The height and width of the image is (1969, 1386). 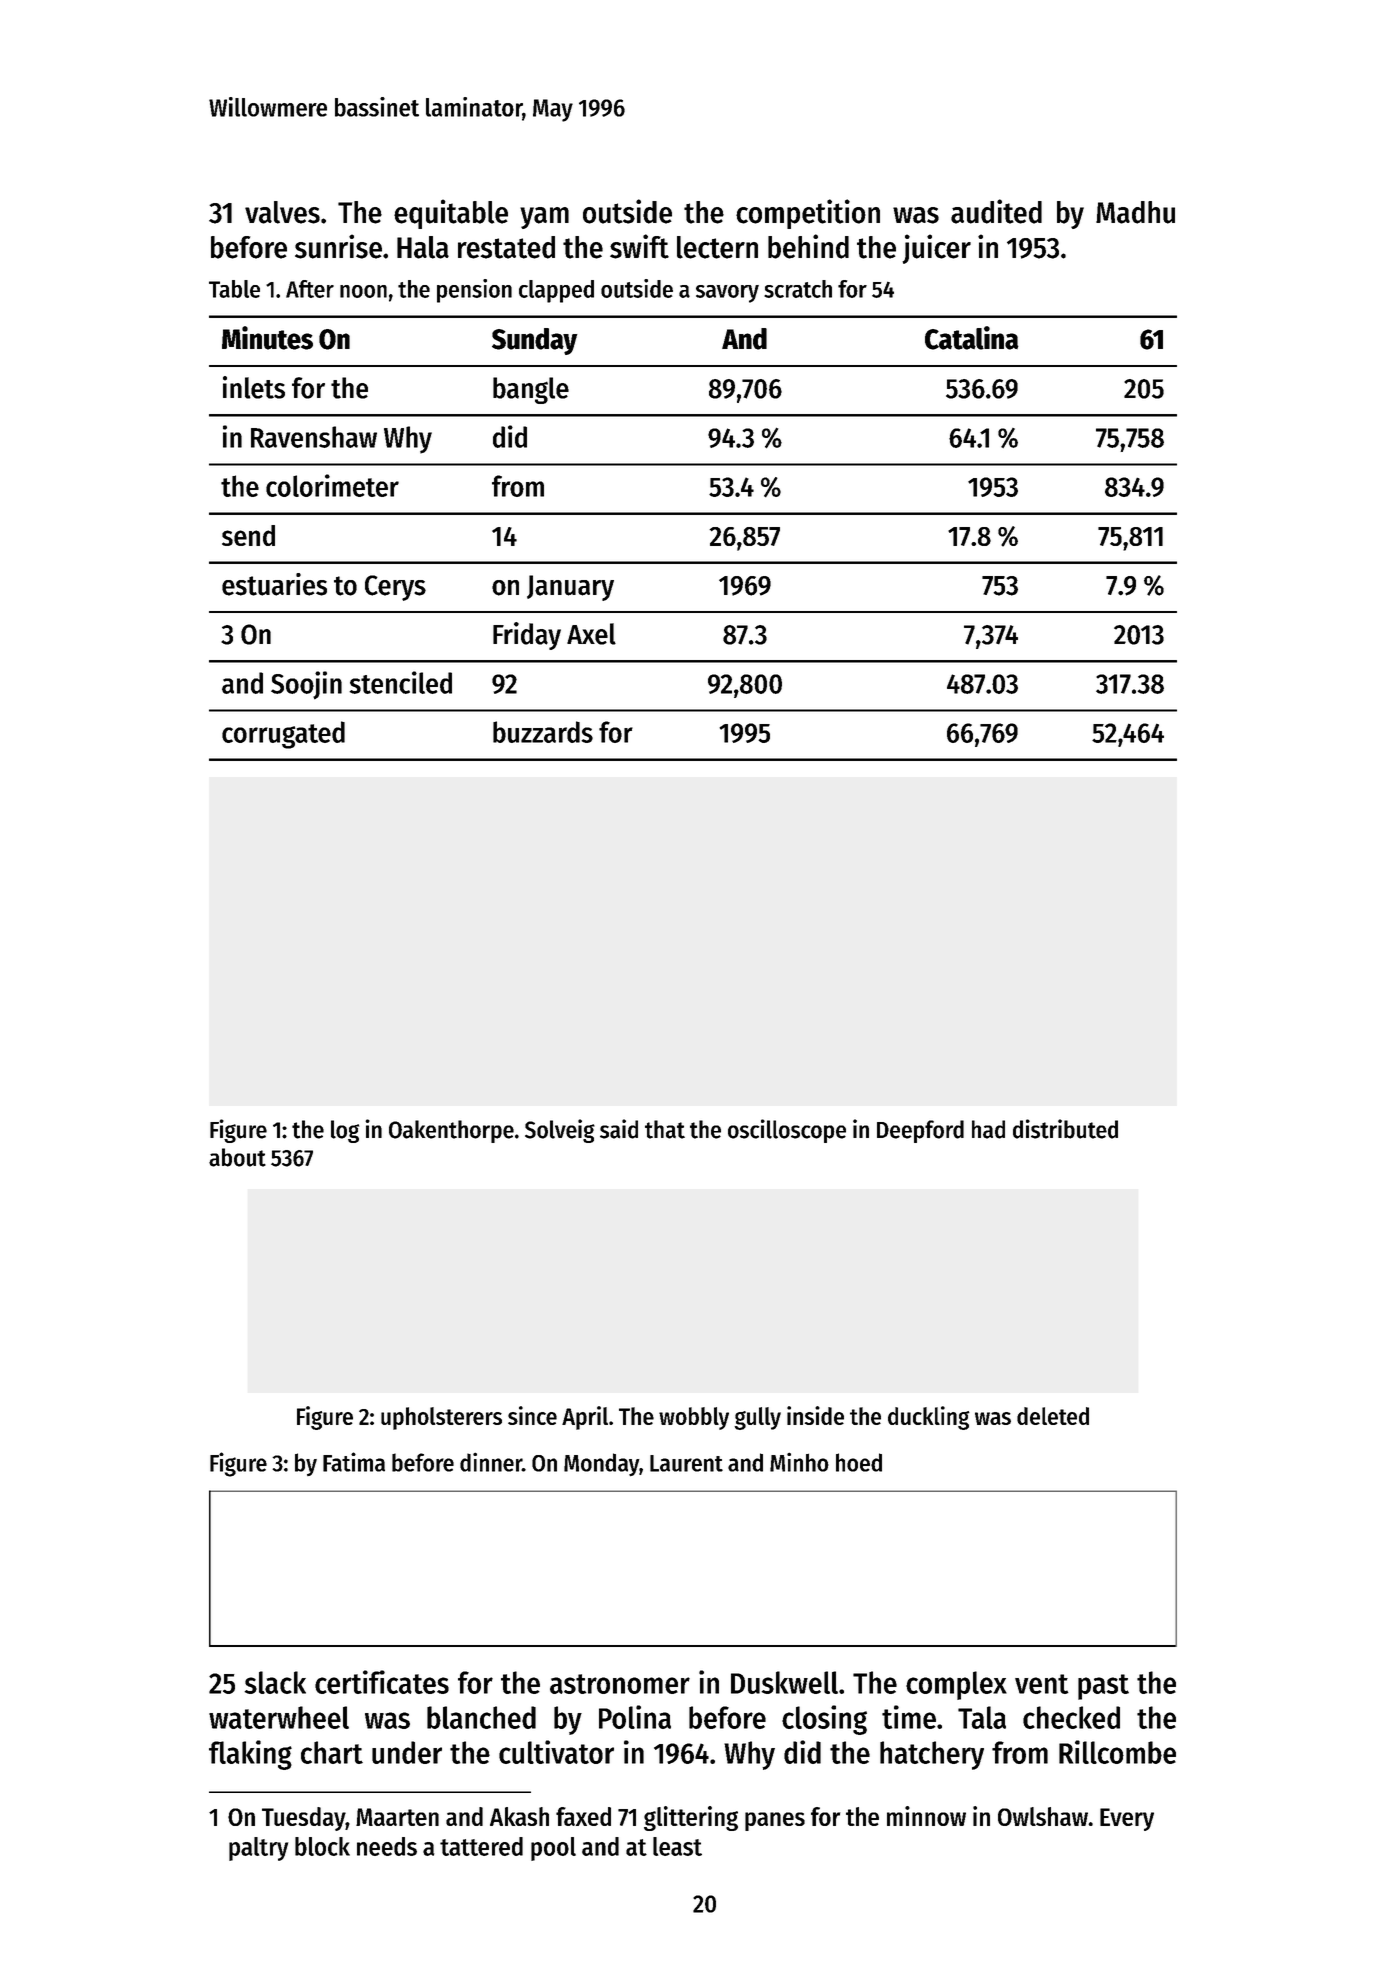 I want to click on least, so click(x=677, y=1846).
